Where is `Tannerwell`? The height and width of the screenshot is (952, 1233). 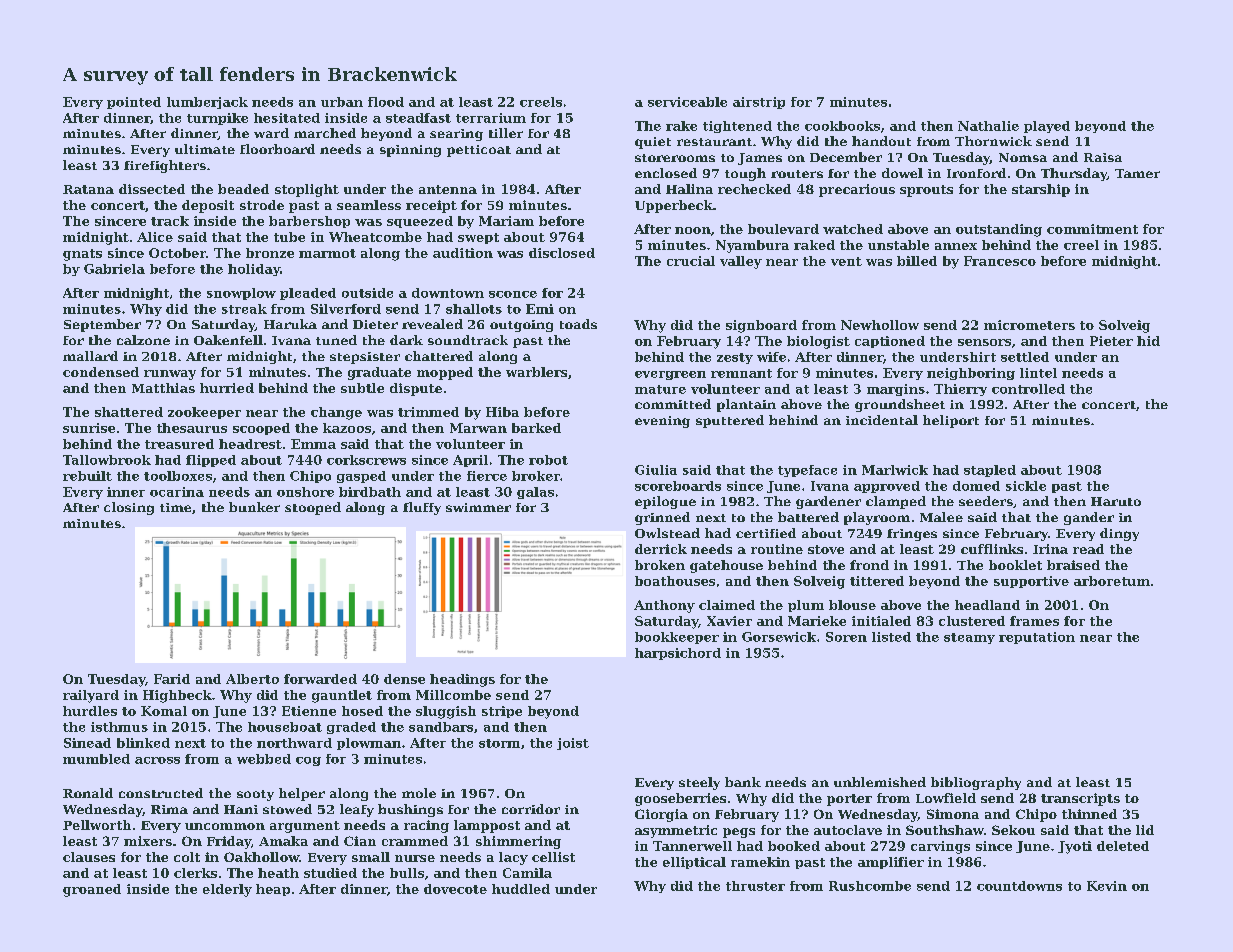
Tannerwell is located at coordinates (692, 846).
